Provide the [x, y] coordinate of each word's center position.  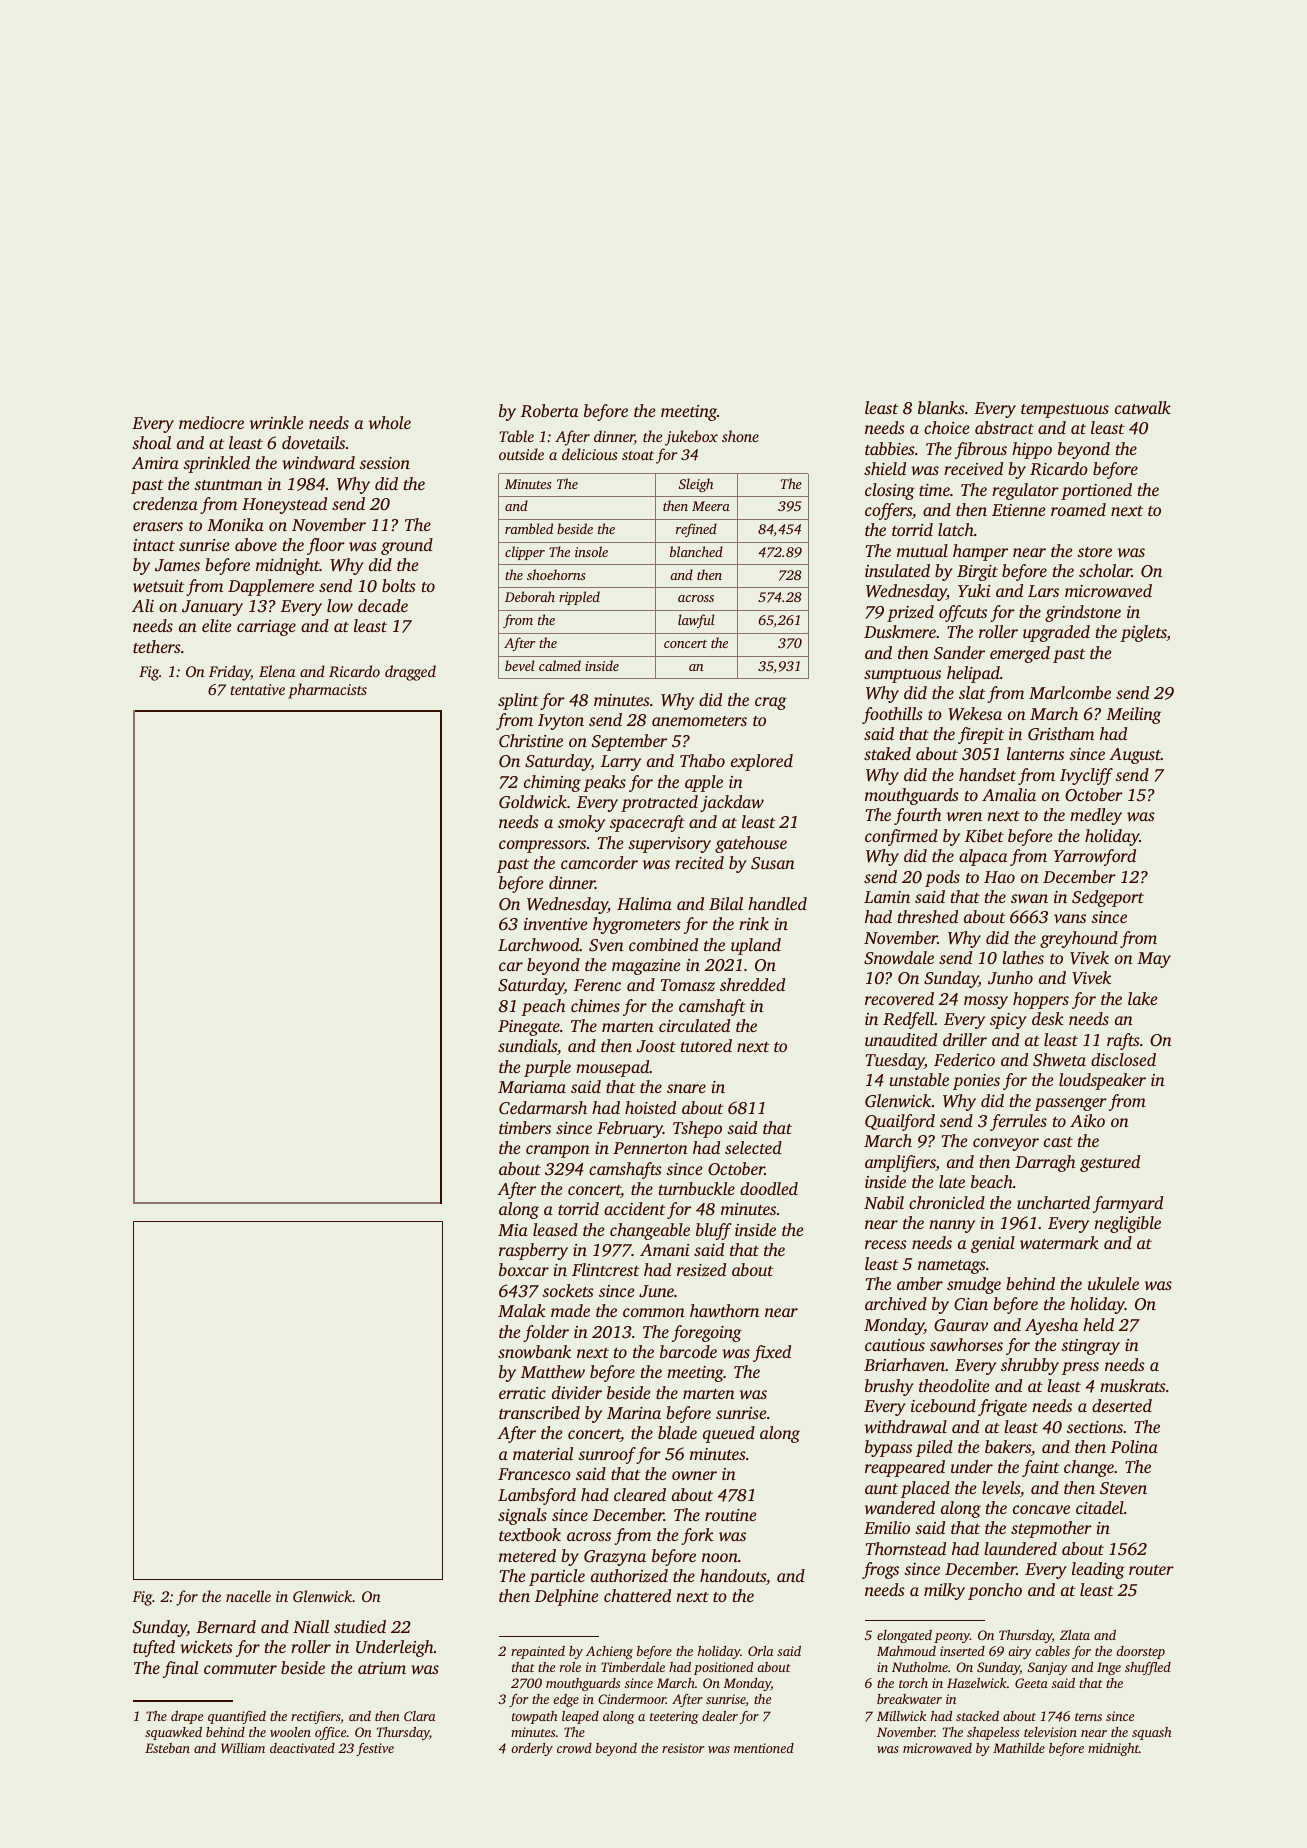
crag [771, 703]
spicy [1008, 1021]
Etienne [1018, 510]
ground [407, 546]
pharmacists [327, 691]
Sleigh [696, 485]
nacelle [248, 1596]
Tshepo [697, 1129]
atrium [382, 1668]
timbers [525, 1127]
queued [729, 1434]
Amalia [1009, 794]
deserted [1122, 1405]
